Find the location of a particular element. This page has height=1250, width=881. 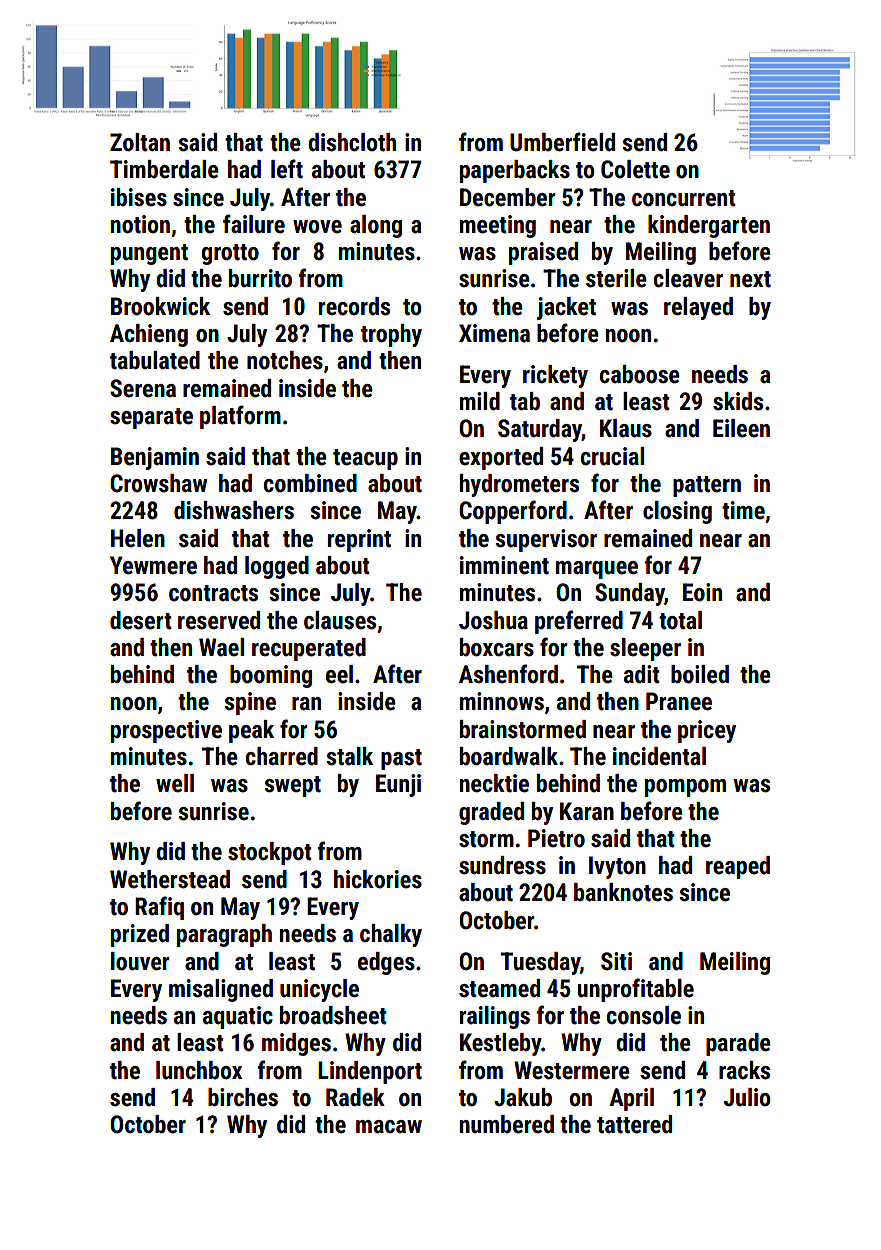

Ivyton is located at coordinates (617, 867).
